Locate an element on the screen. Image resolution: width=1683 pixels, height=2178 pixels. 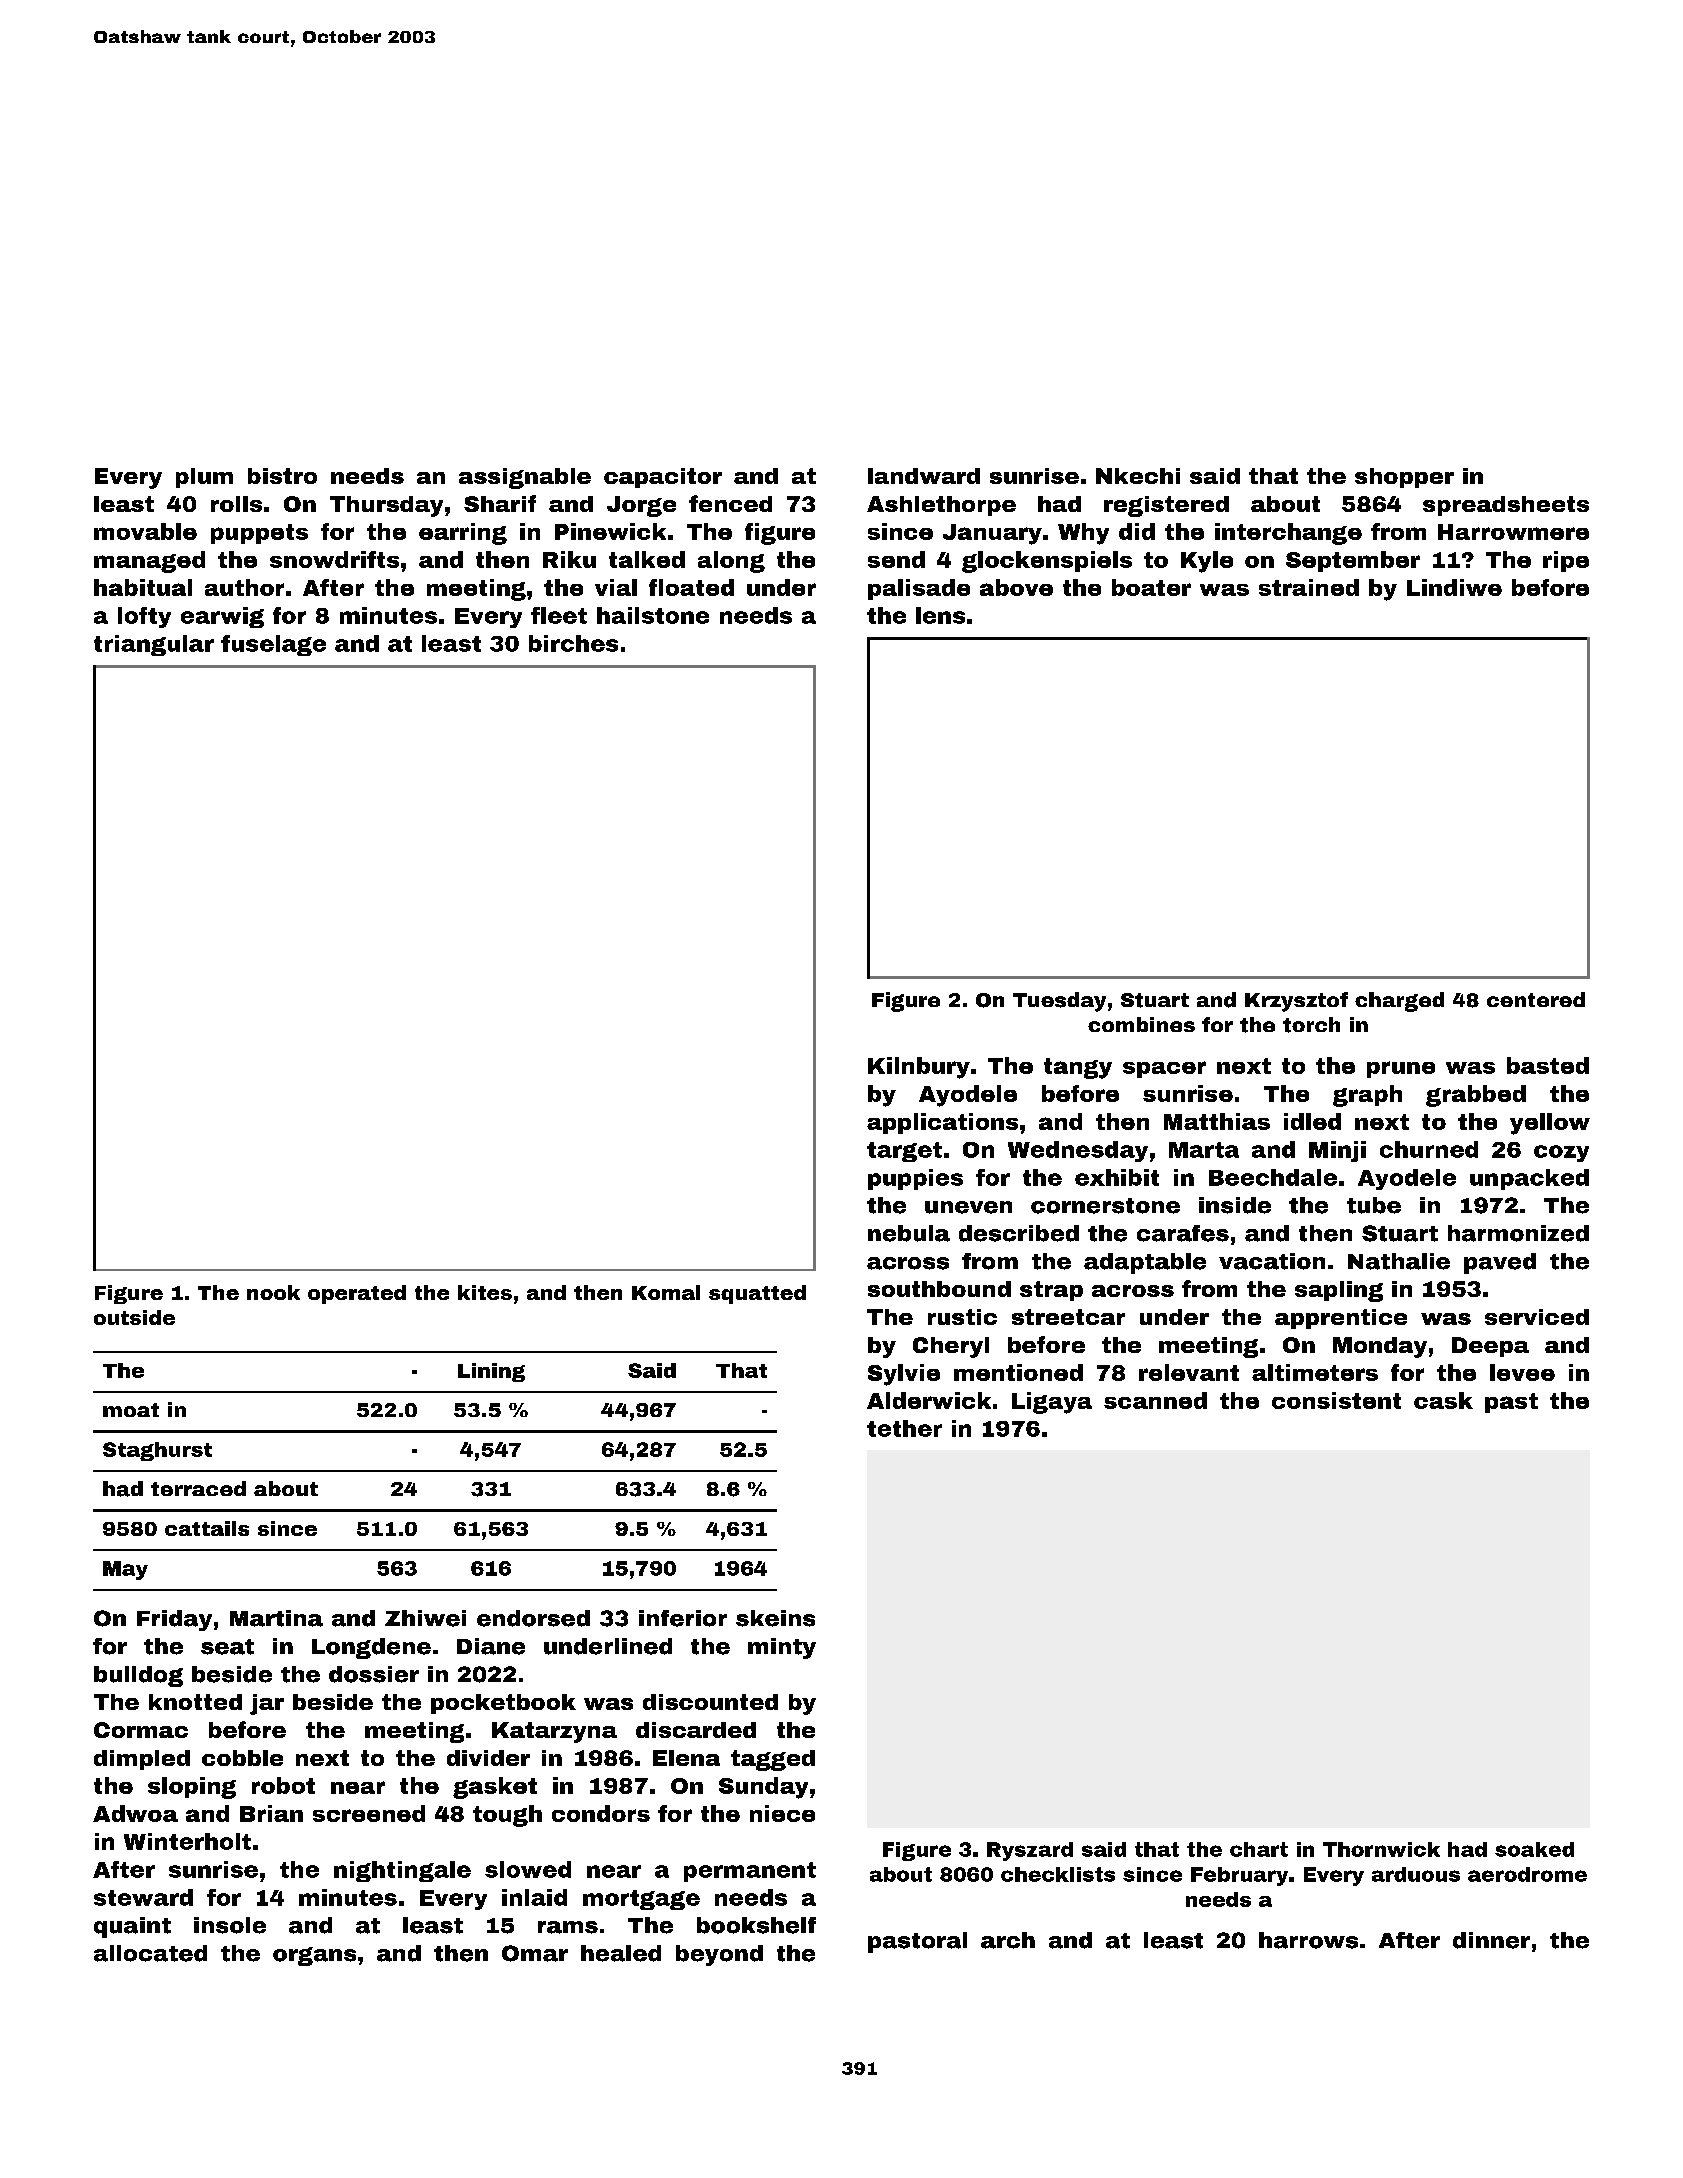
ripe is located at coordinates (1566, 561).
